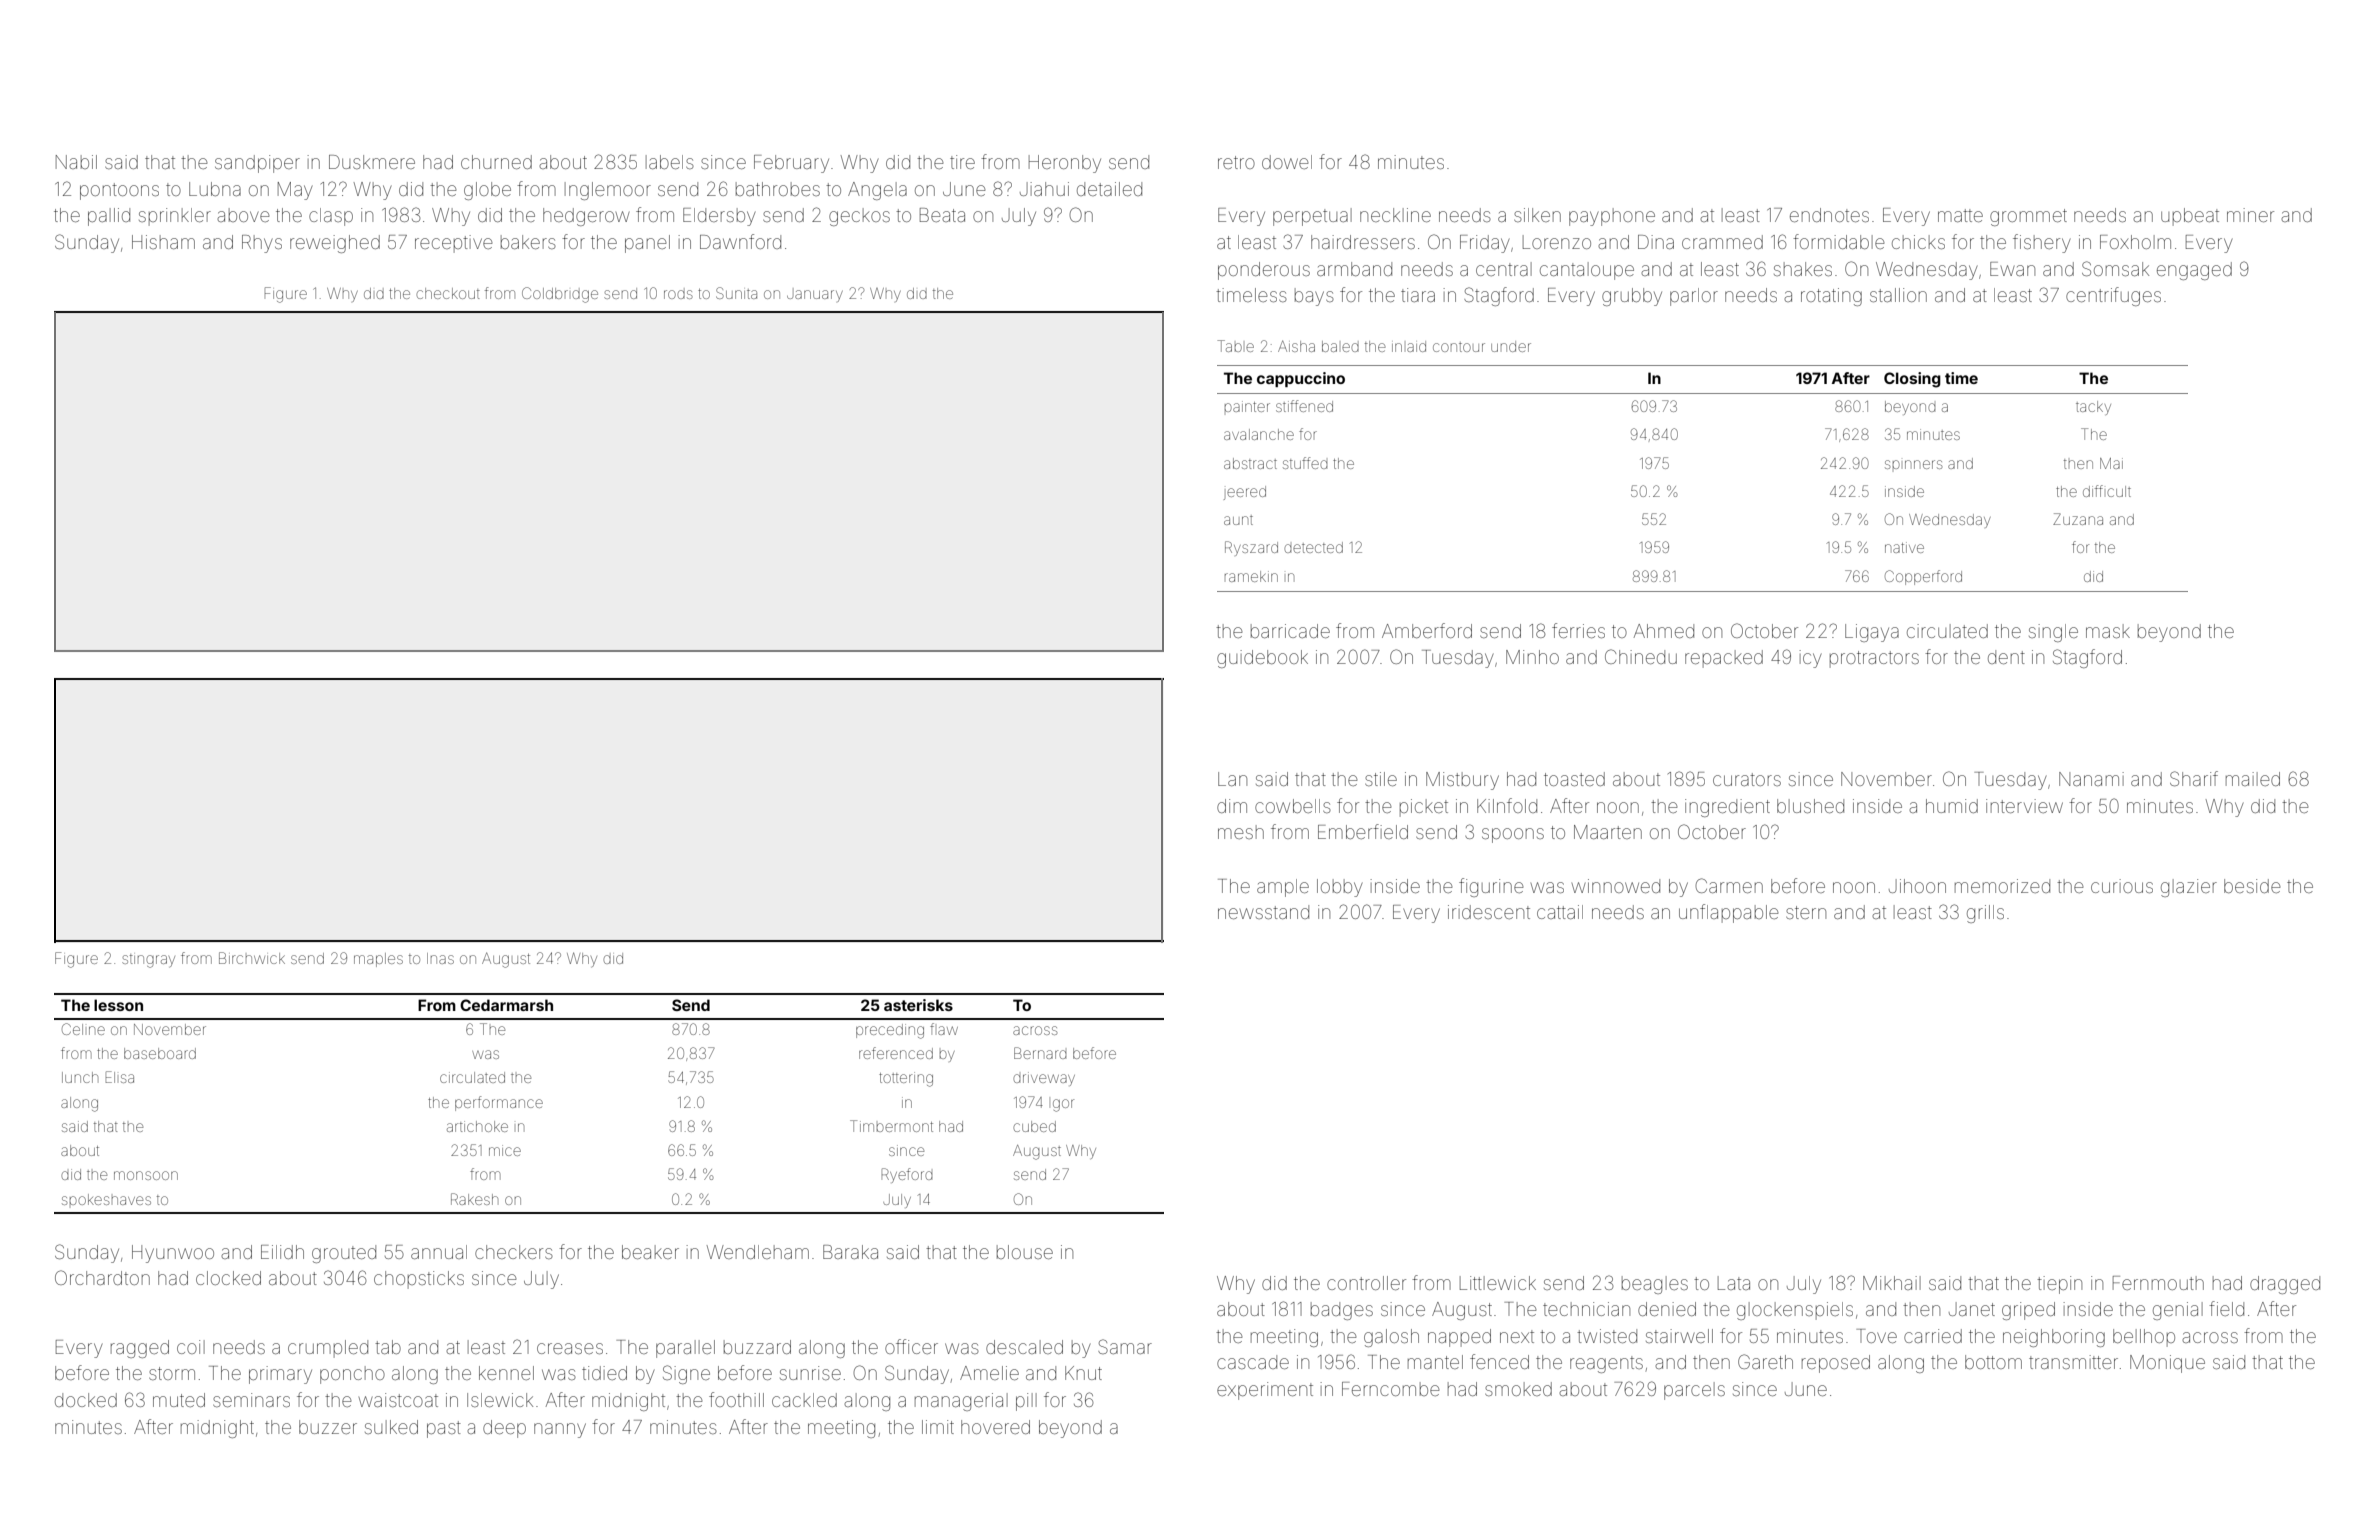  I want to click on Beata, so click(942, 215).
